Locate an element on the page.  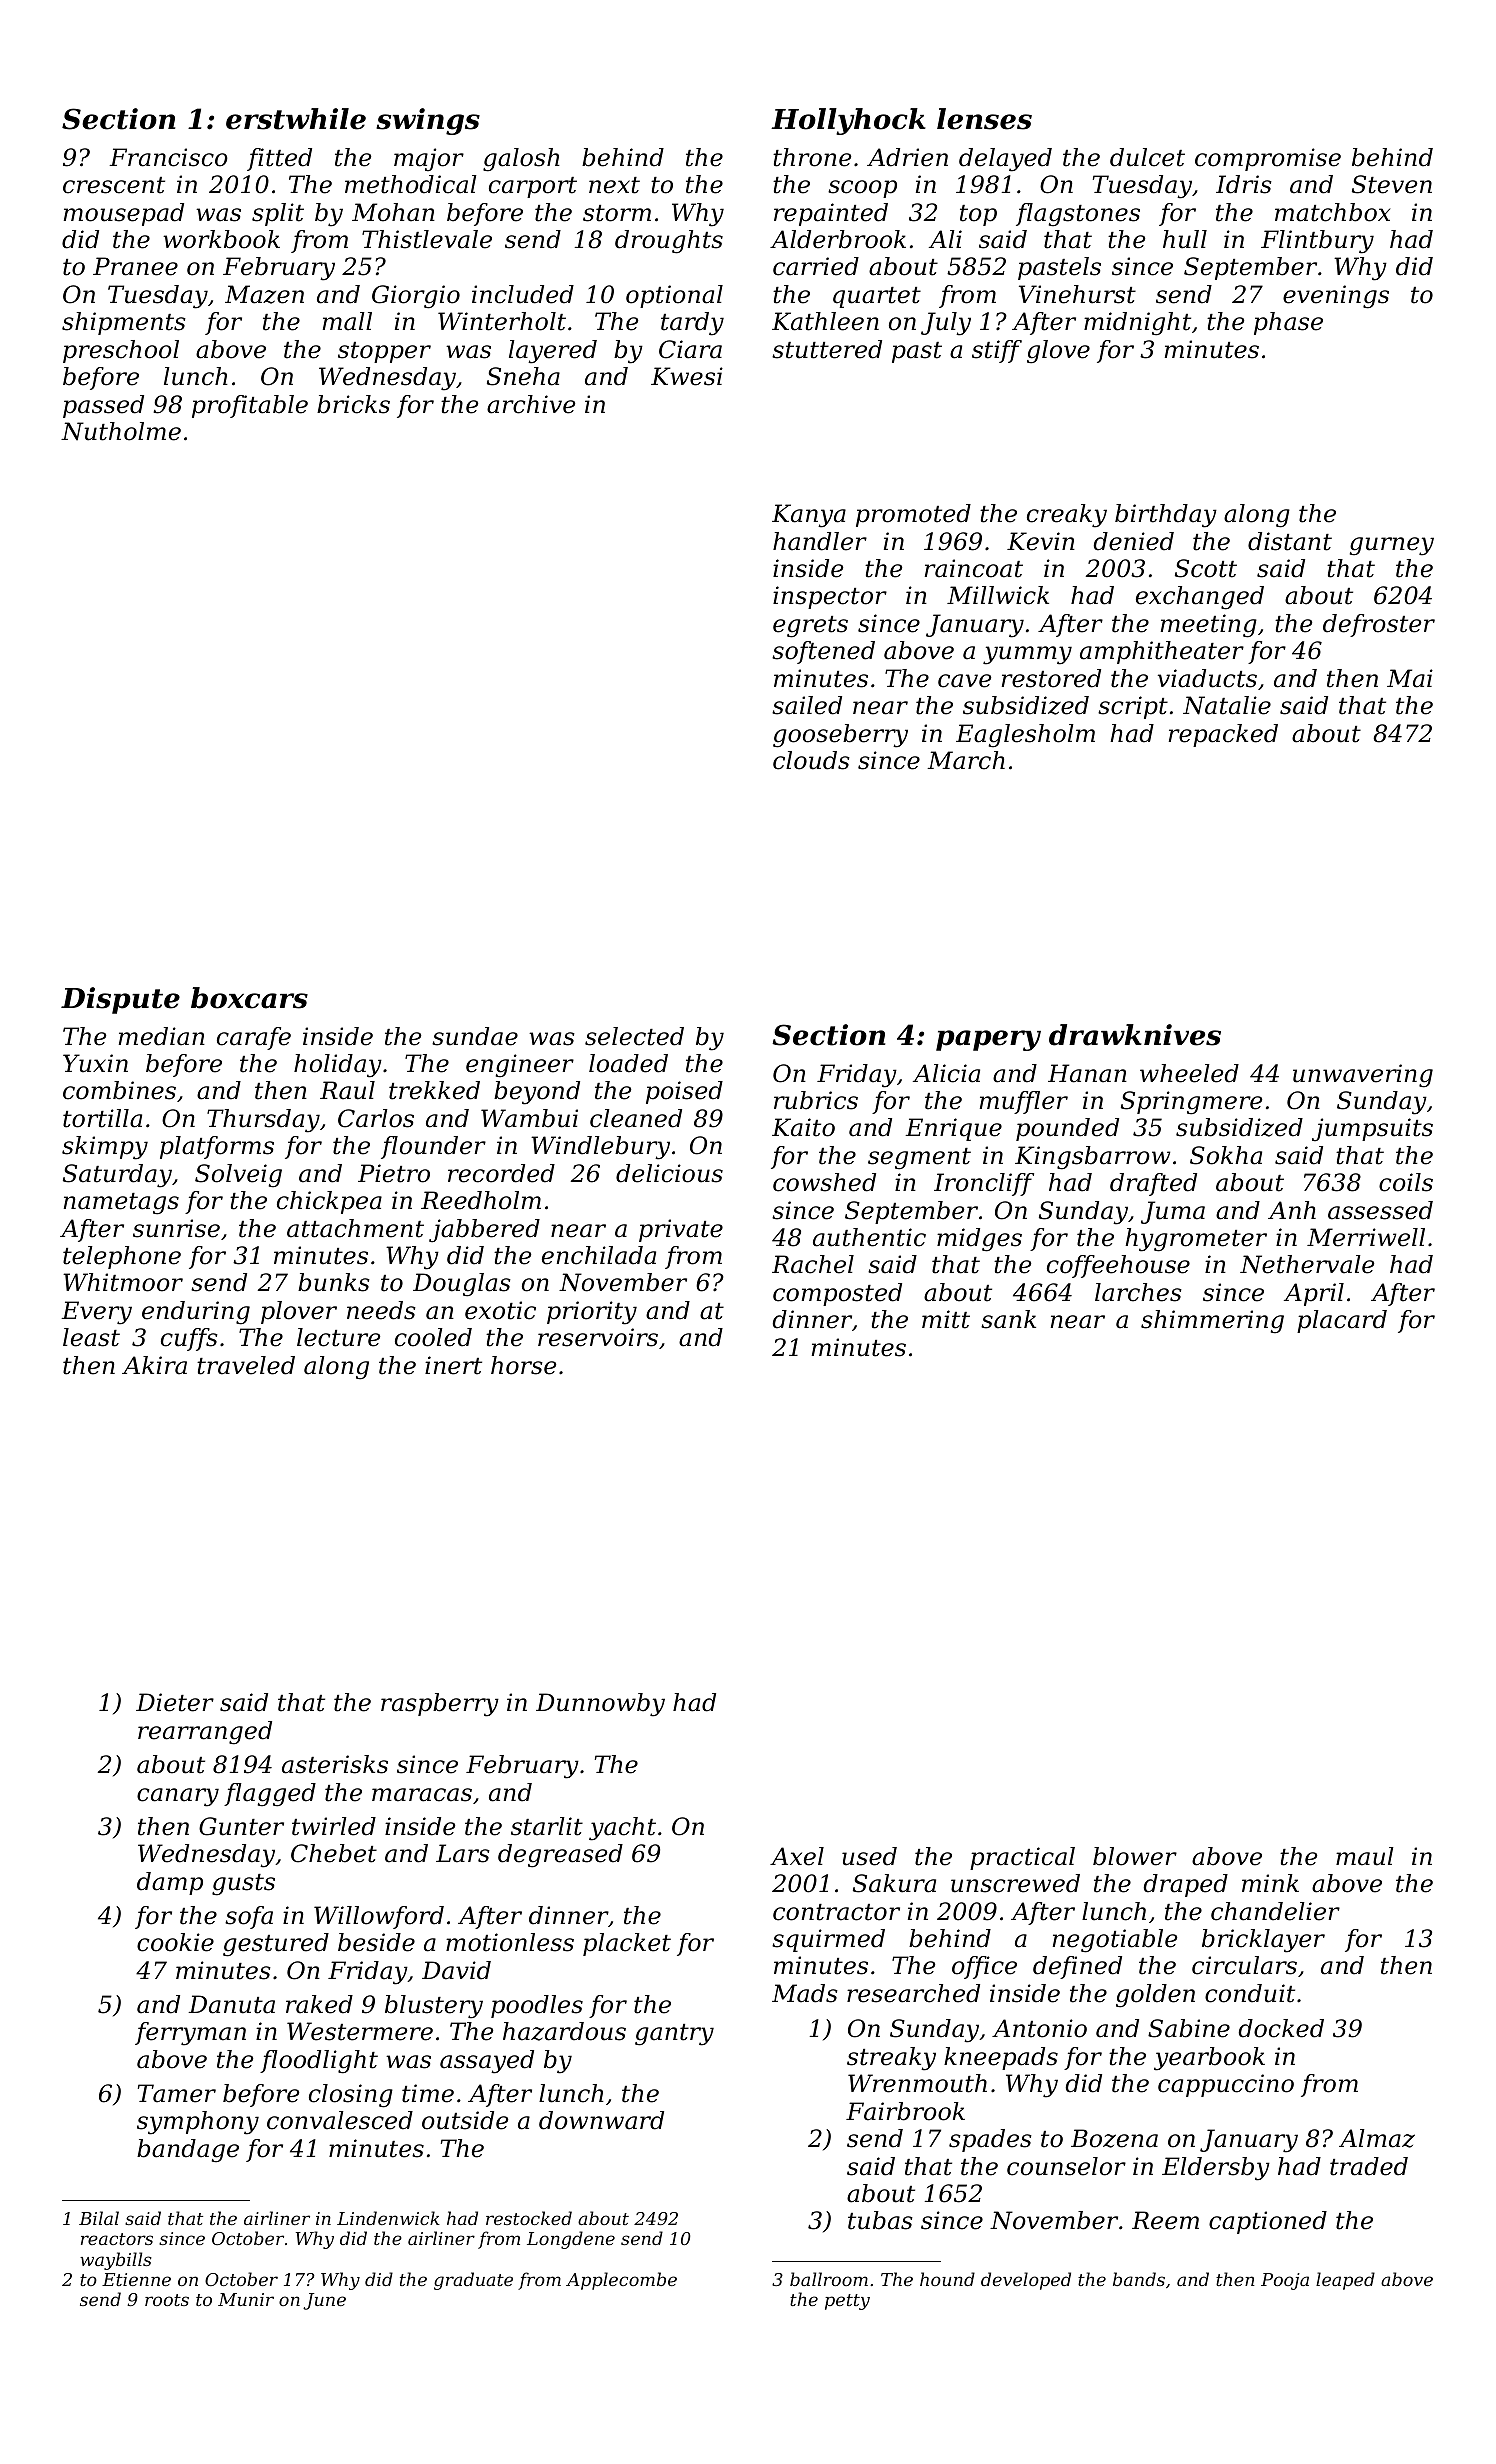
midnight is located at coordinates (1137, 324).
